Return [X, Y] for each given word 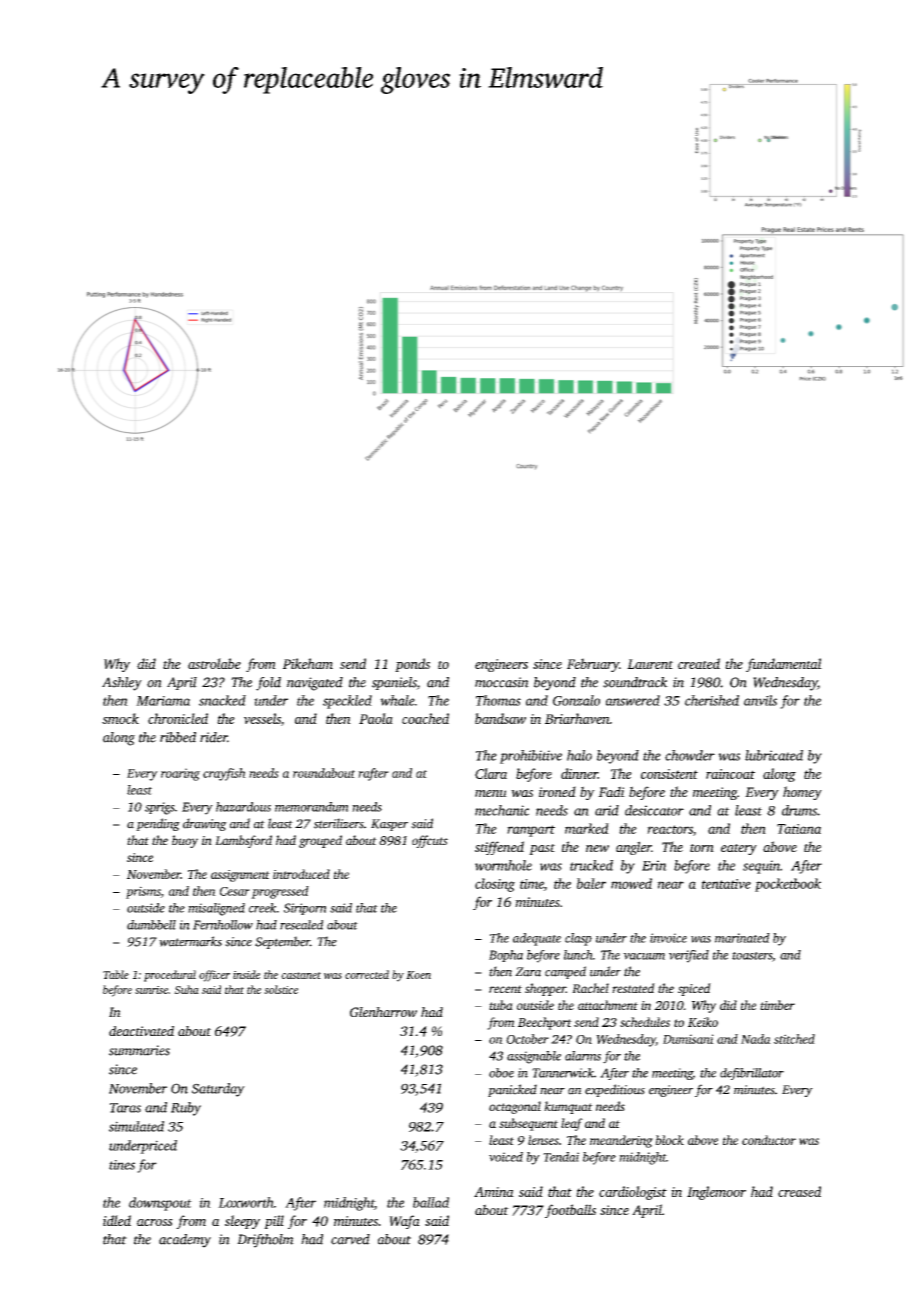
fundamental [784, 665]
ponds [412, 665]
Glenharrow [383, 1012]
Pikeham [308, 663]
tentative [726, 884]
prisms [143, 892]
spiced [694, 989]
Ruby [186, 1109]
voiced [506, 1157]
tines [122, 1165]
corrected [367, 974]
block [669, 1140]
